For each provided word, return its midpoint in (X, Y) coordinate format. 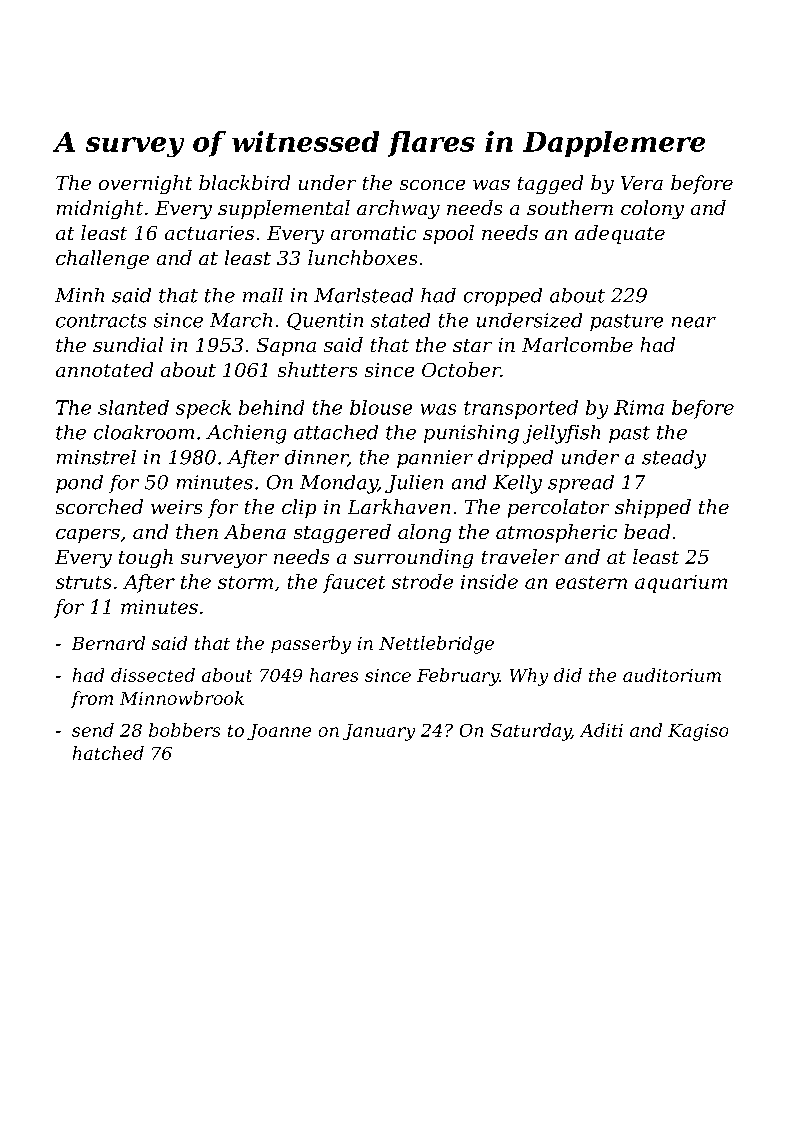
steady (674, 459)
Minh (79, 295)
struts (83, 582)
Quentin (325, 321)
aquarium (681, 584)
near (694, 322)
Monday (339, 484)
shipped (653, 508)
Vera (642, 183)
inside (489, 581)
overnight (145, 184)
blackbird (244, 182)
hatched (108, 753)
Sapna (286, 347)
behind (271, 407)
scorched (99, 506)
